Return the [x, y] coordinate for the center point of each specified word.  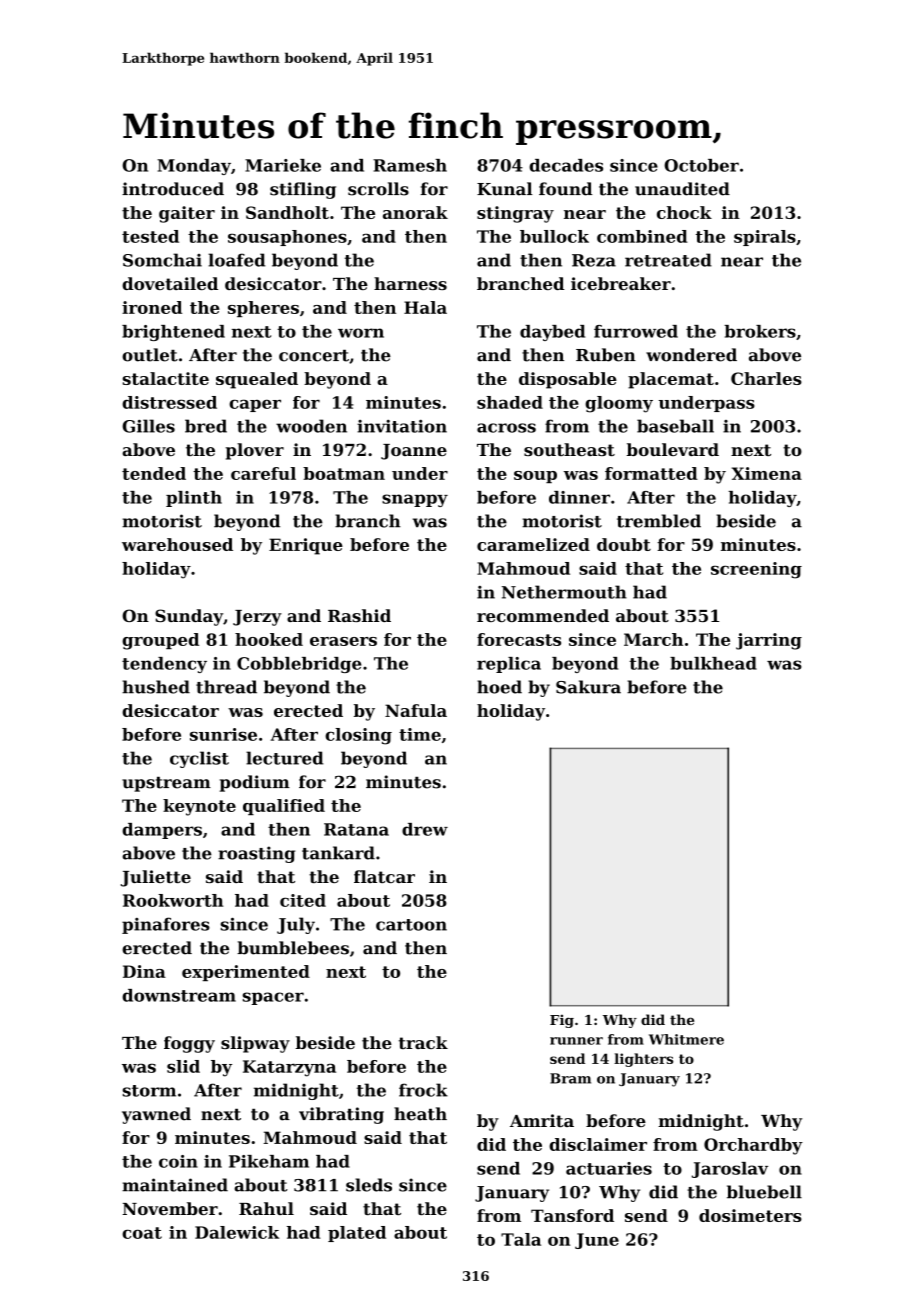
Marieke [283, 165]
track [423, 1042]
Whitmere [686, 1039]
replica [509, 665]
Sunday [189, 617]
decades [566, 165]
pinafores [166, 925]
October [701, 165]
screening [756, 570]
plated [357, 1234]
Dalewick [237, 1232]
